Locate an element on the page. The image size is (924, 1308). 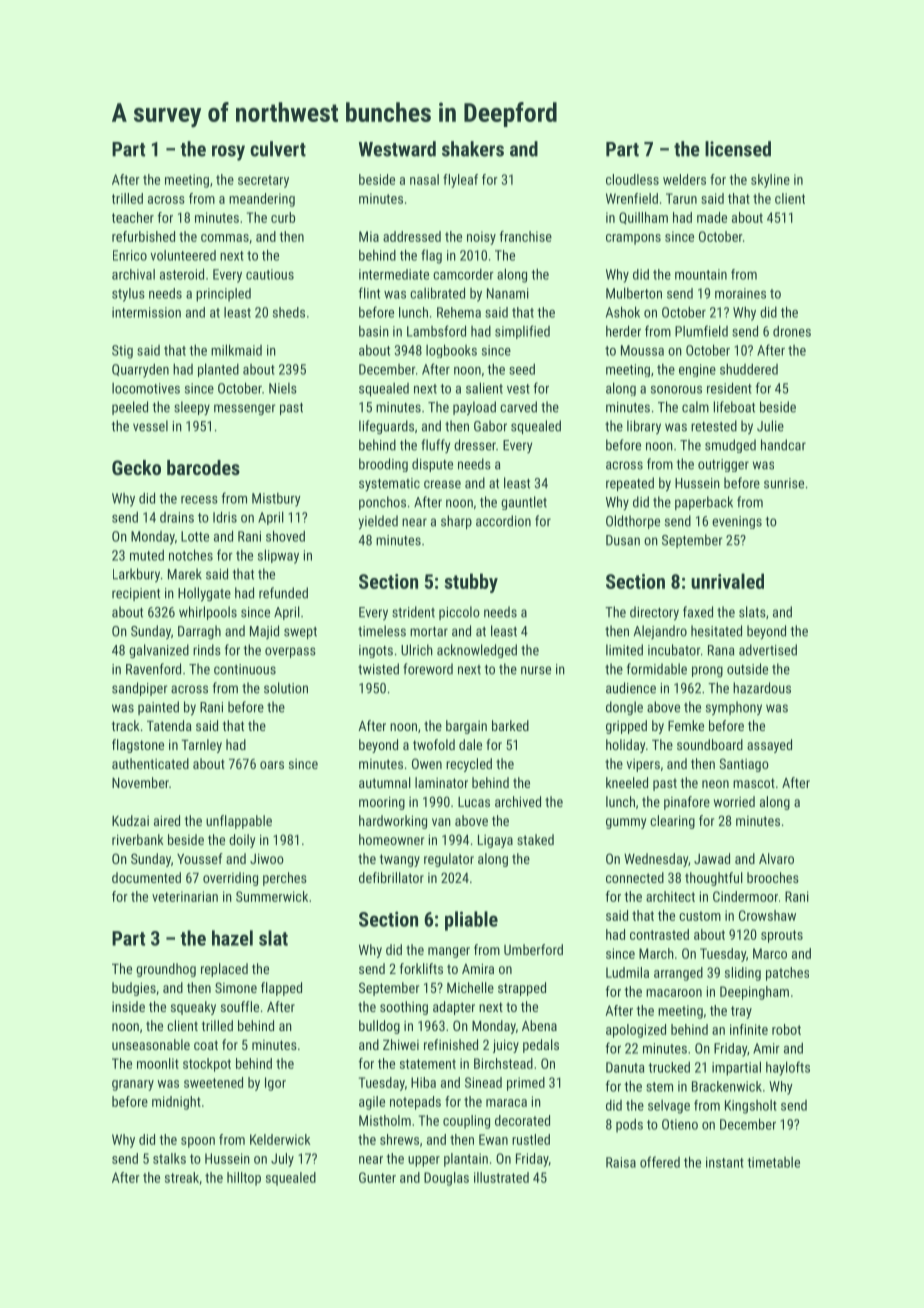
Oldthorpe is located at coordinates (633, 522).
